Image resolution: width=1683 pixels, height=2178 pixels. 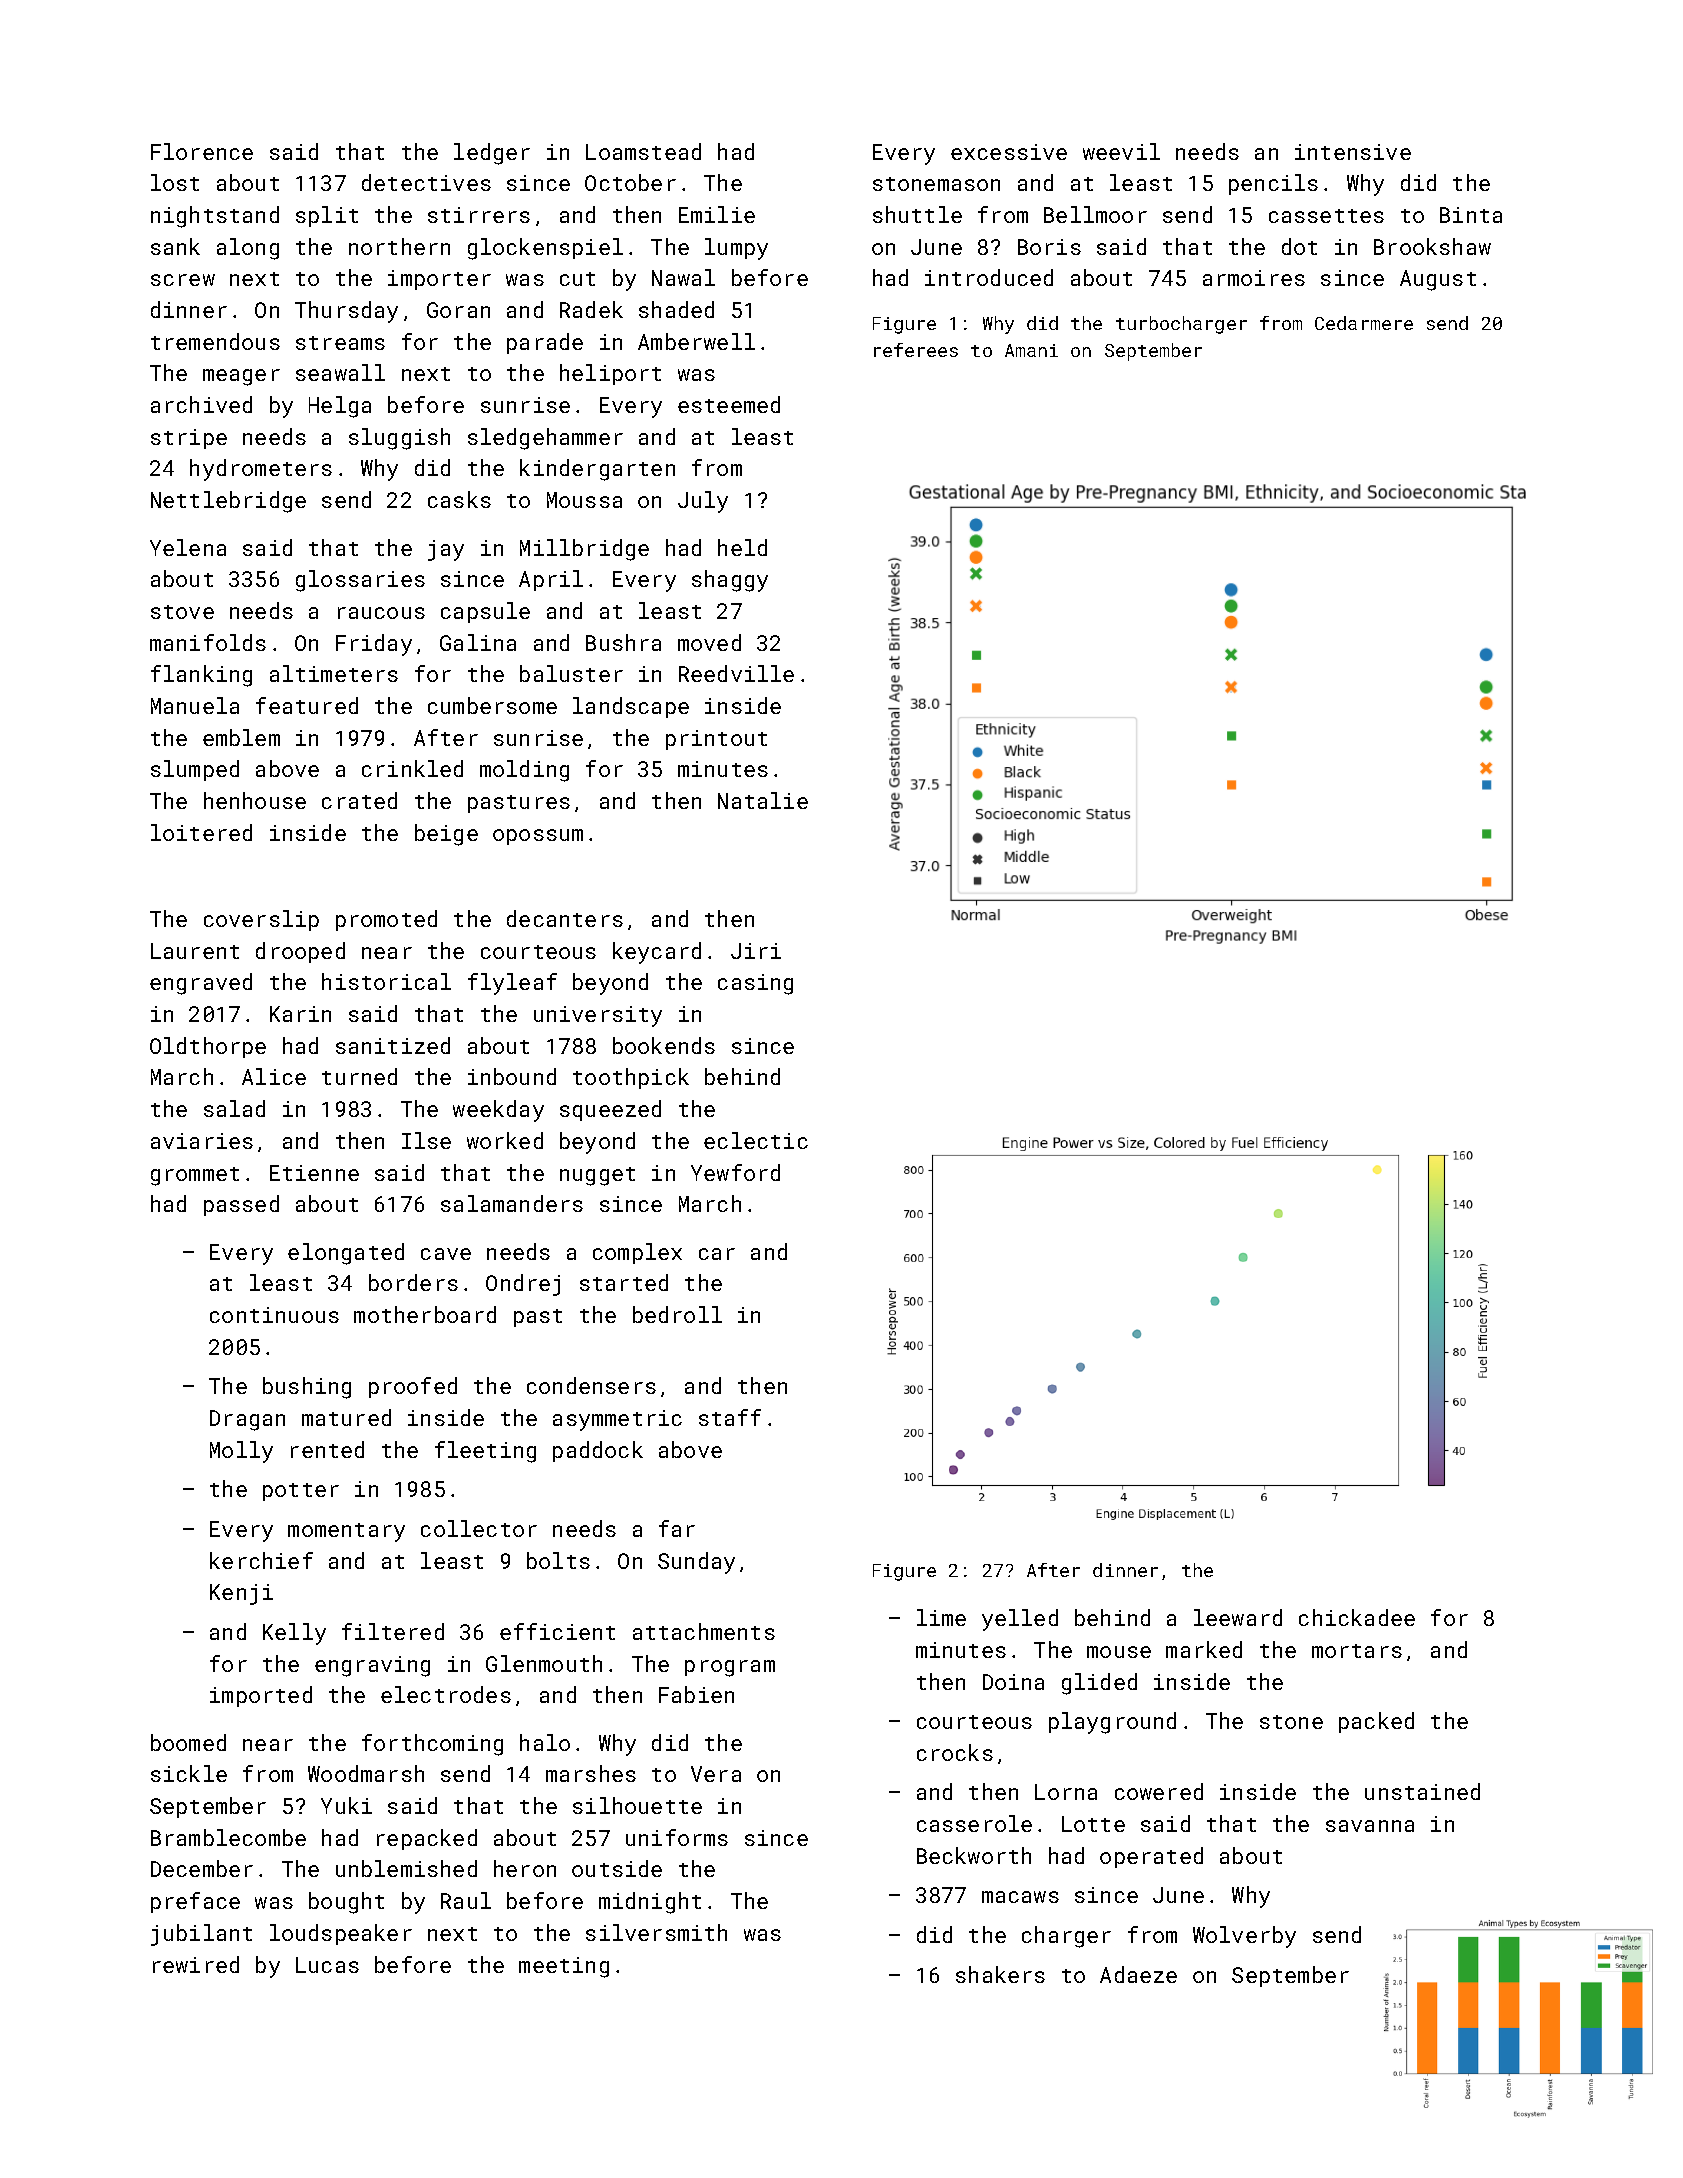 What do you see at coordinates (1364, 323) in the document?
I see `Cedarmere` at bounding box center [1364, 323].
